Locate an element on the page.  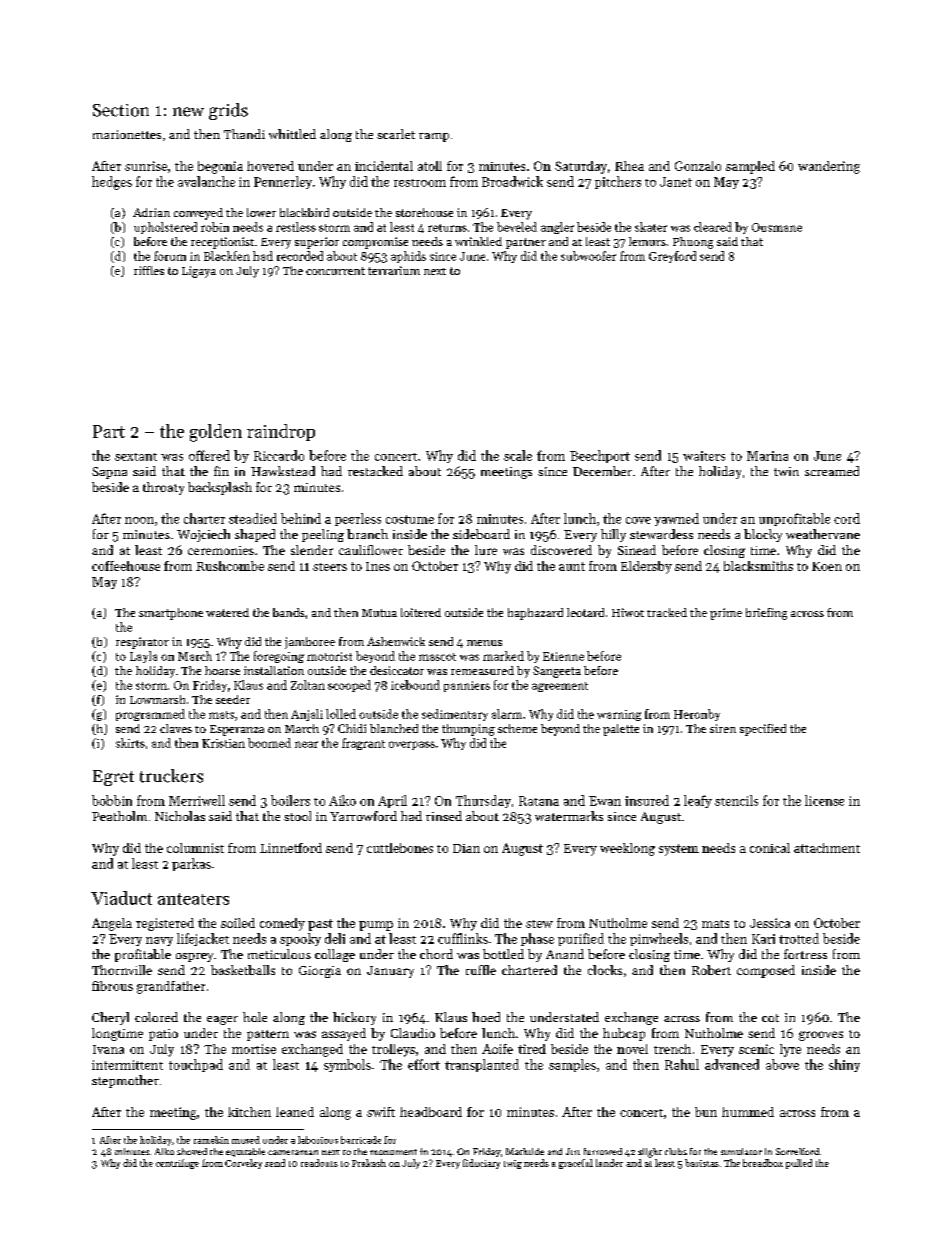
forum is located at coordinates (170, 256).
